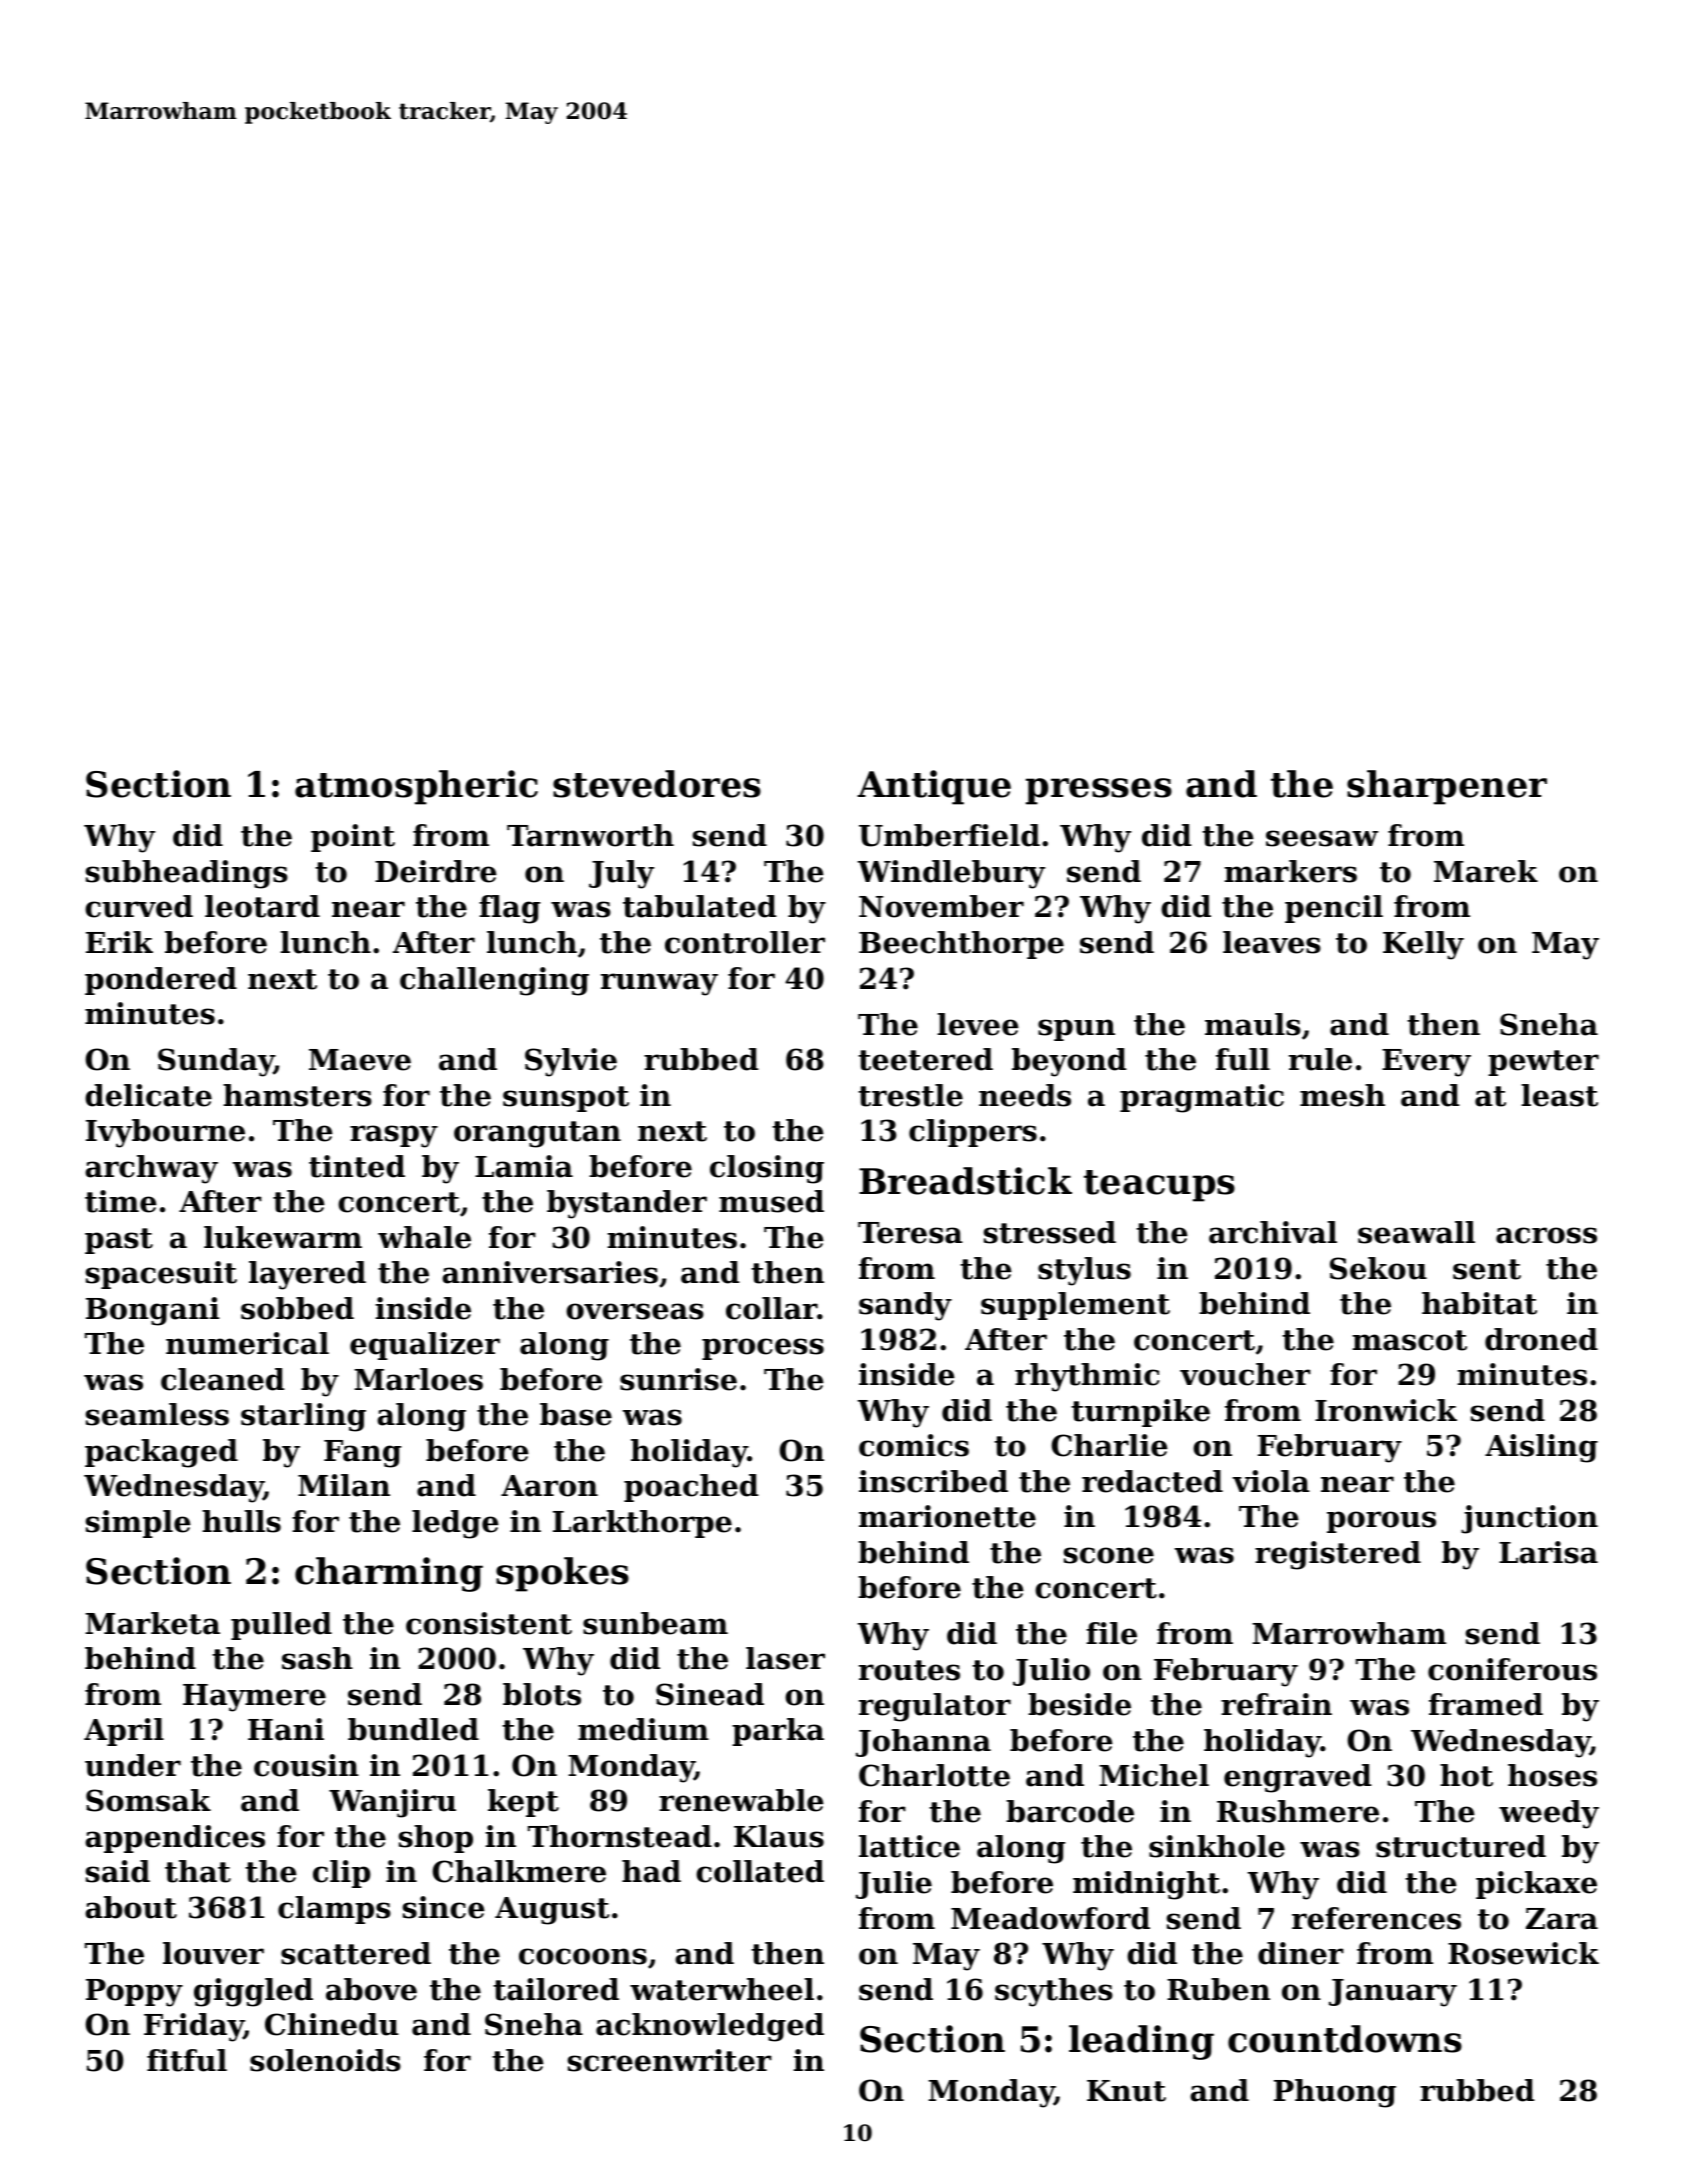 The height and width of the screenshot is (2178, 1683). I want to click on tabulated, so click(700, 906).
